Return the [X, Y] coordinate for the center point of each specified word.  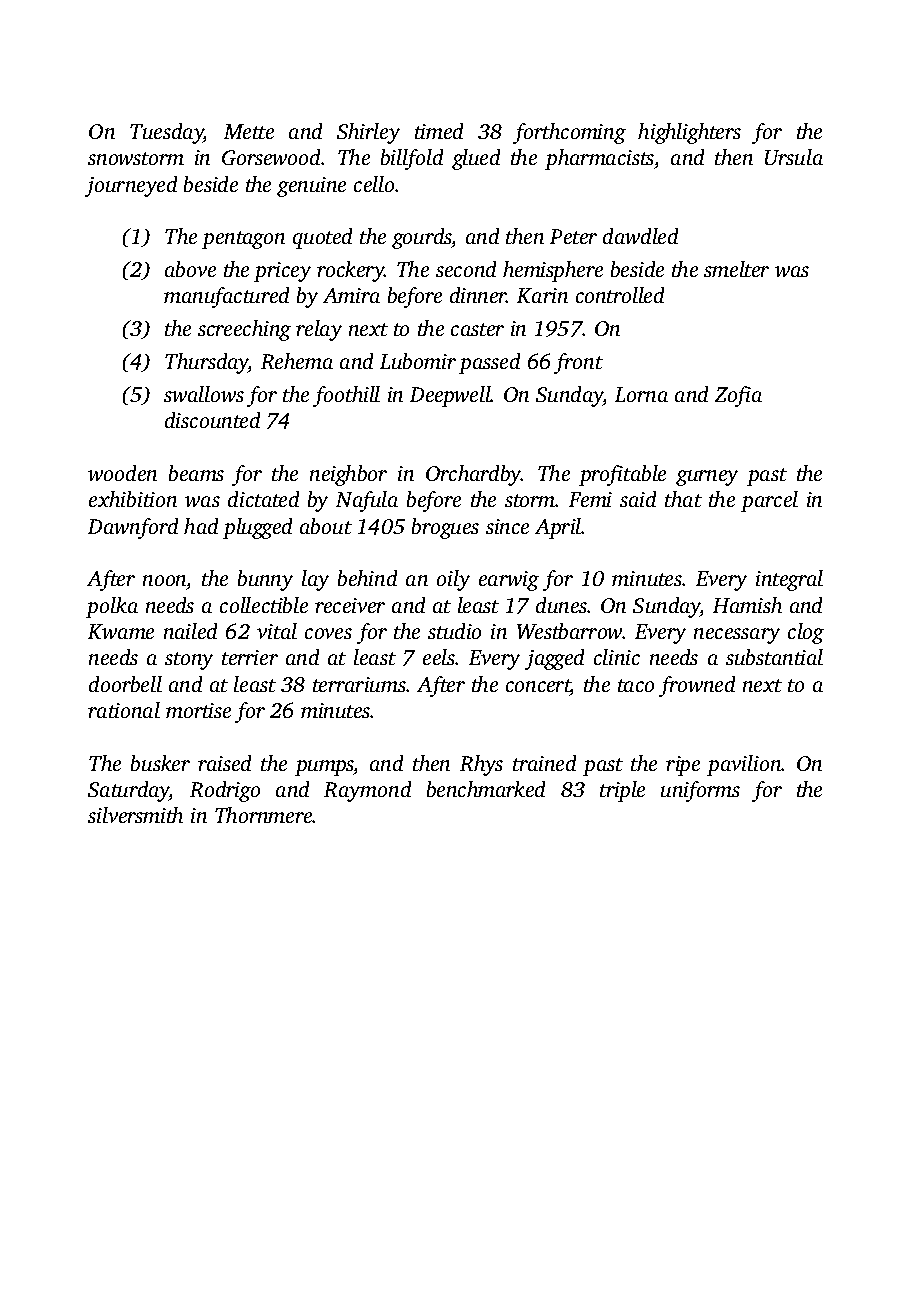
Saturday [129, 791]
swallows [204, 394]
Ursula [794, 157]
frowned [697, 686]
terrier [250, 657]
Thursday [207, 363]
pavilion [744, 765]
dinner [478, 295]
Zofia [738, 396]
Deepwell [450, 396]
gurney [707, 478]
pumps [324, 768]
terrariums [359, 684]
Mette [249, 131]
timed [439, 131]
